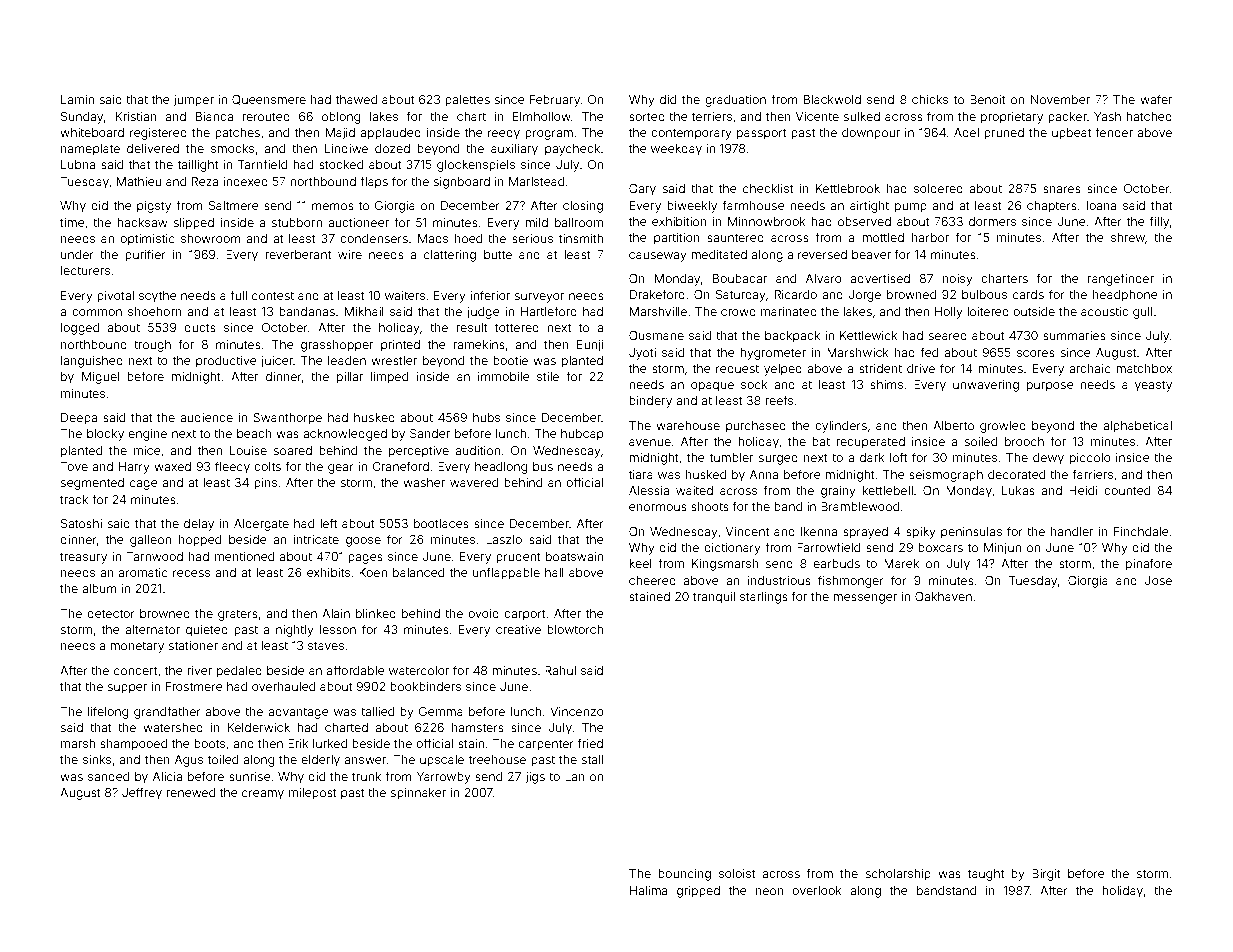  What do you see at coordinates (767, 221) in the document?
I see `Minnowbrook` at bounding box center [767, 221].
